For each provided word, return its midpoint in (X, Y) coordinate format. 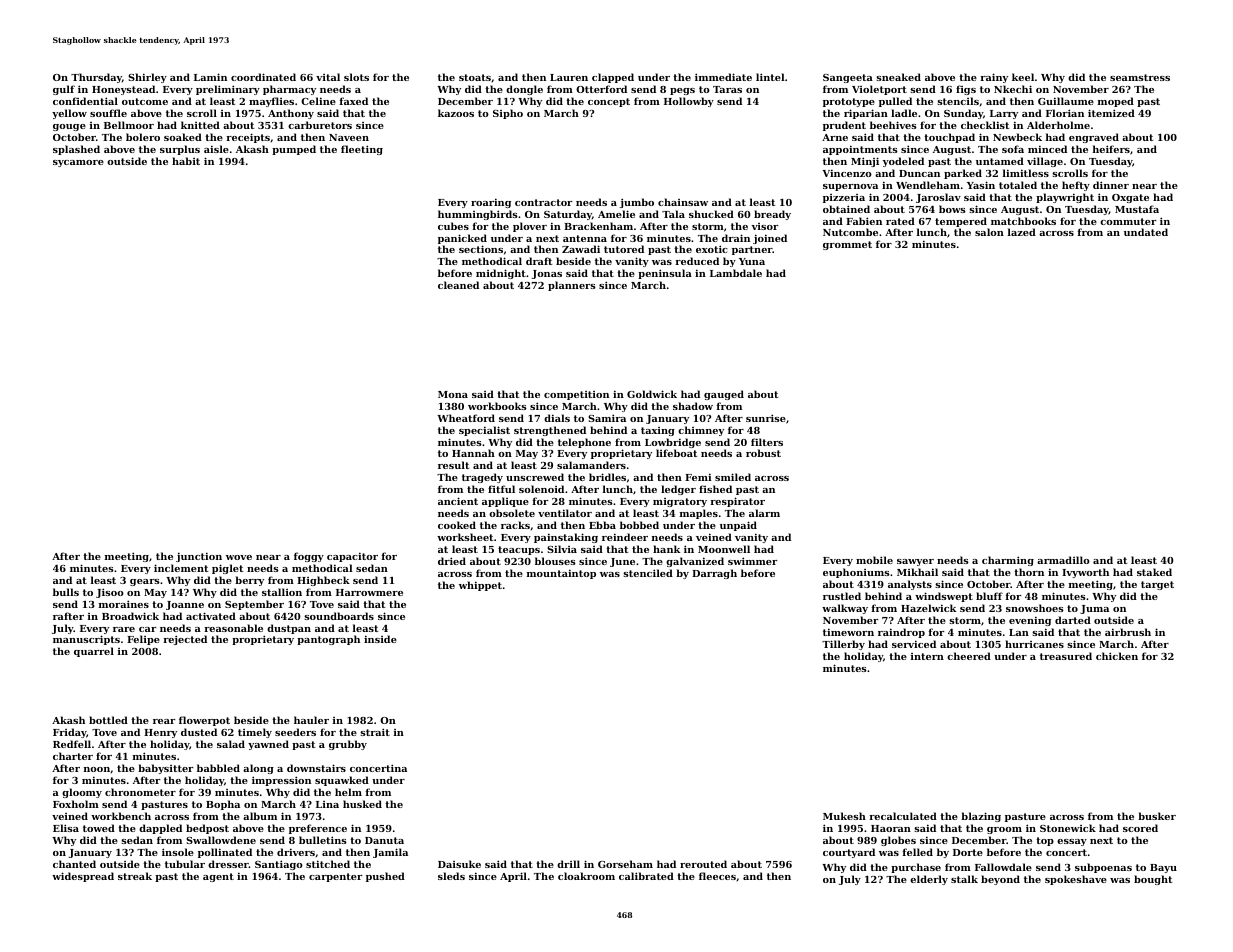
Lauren (569, 77)
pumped (294, 150)
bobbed (639, 525)
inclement (181, 568)
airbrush (1128, 632)
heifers (1111, 149)
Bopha (223, 805)
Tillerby (843, 645)
